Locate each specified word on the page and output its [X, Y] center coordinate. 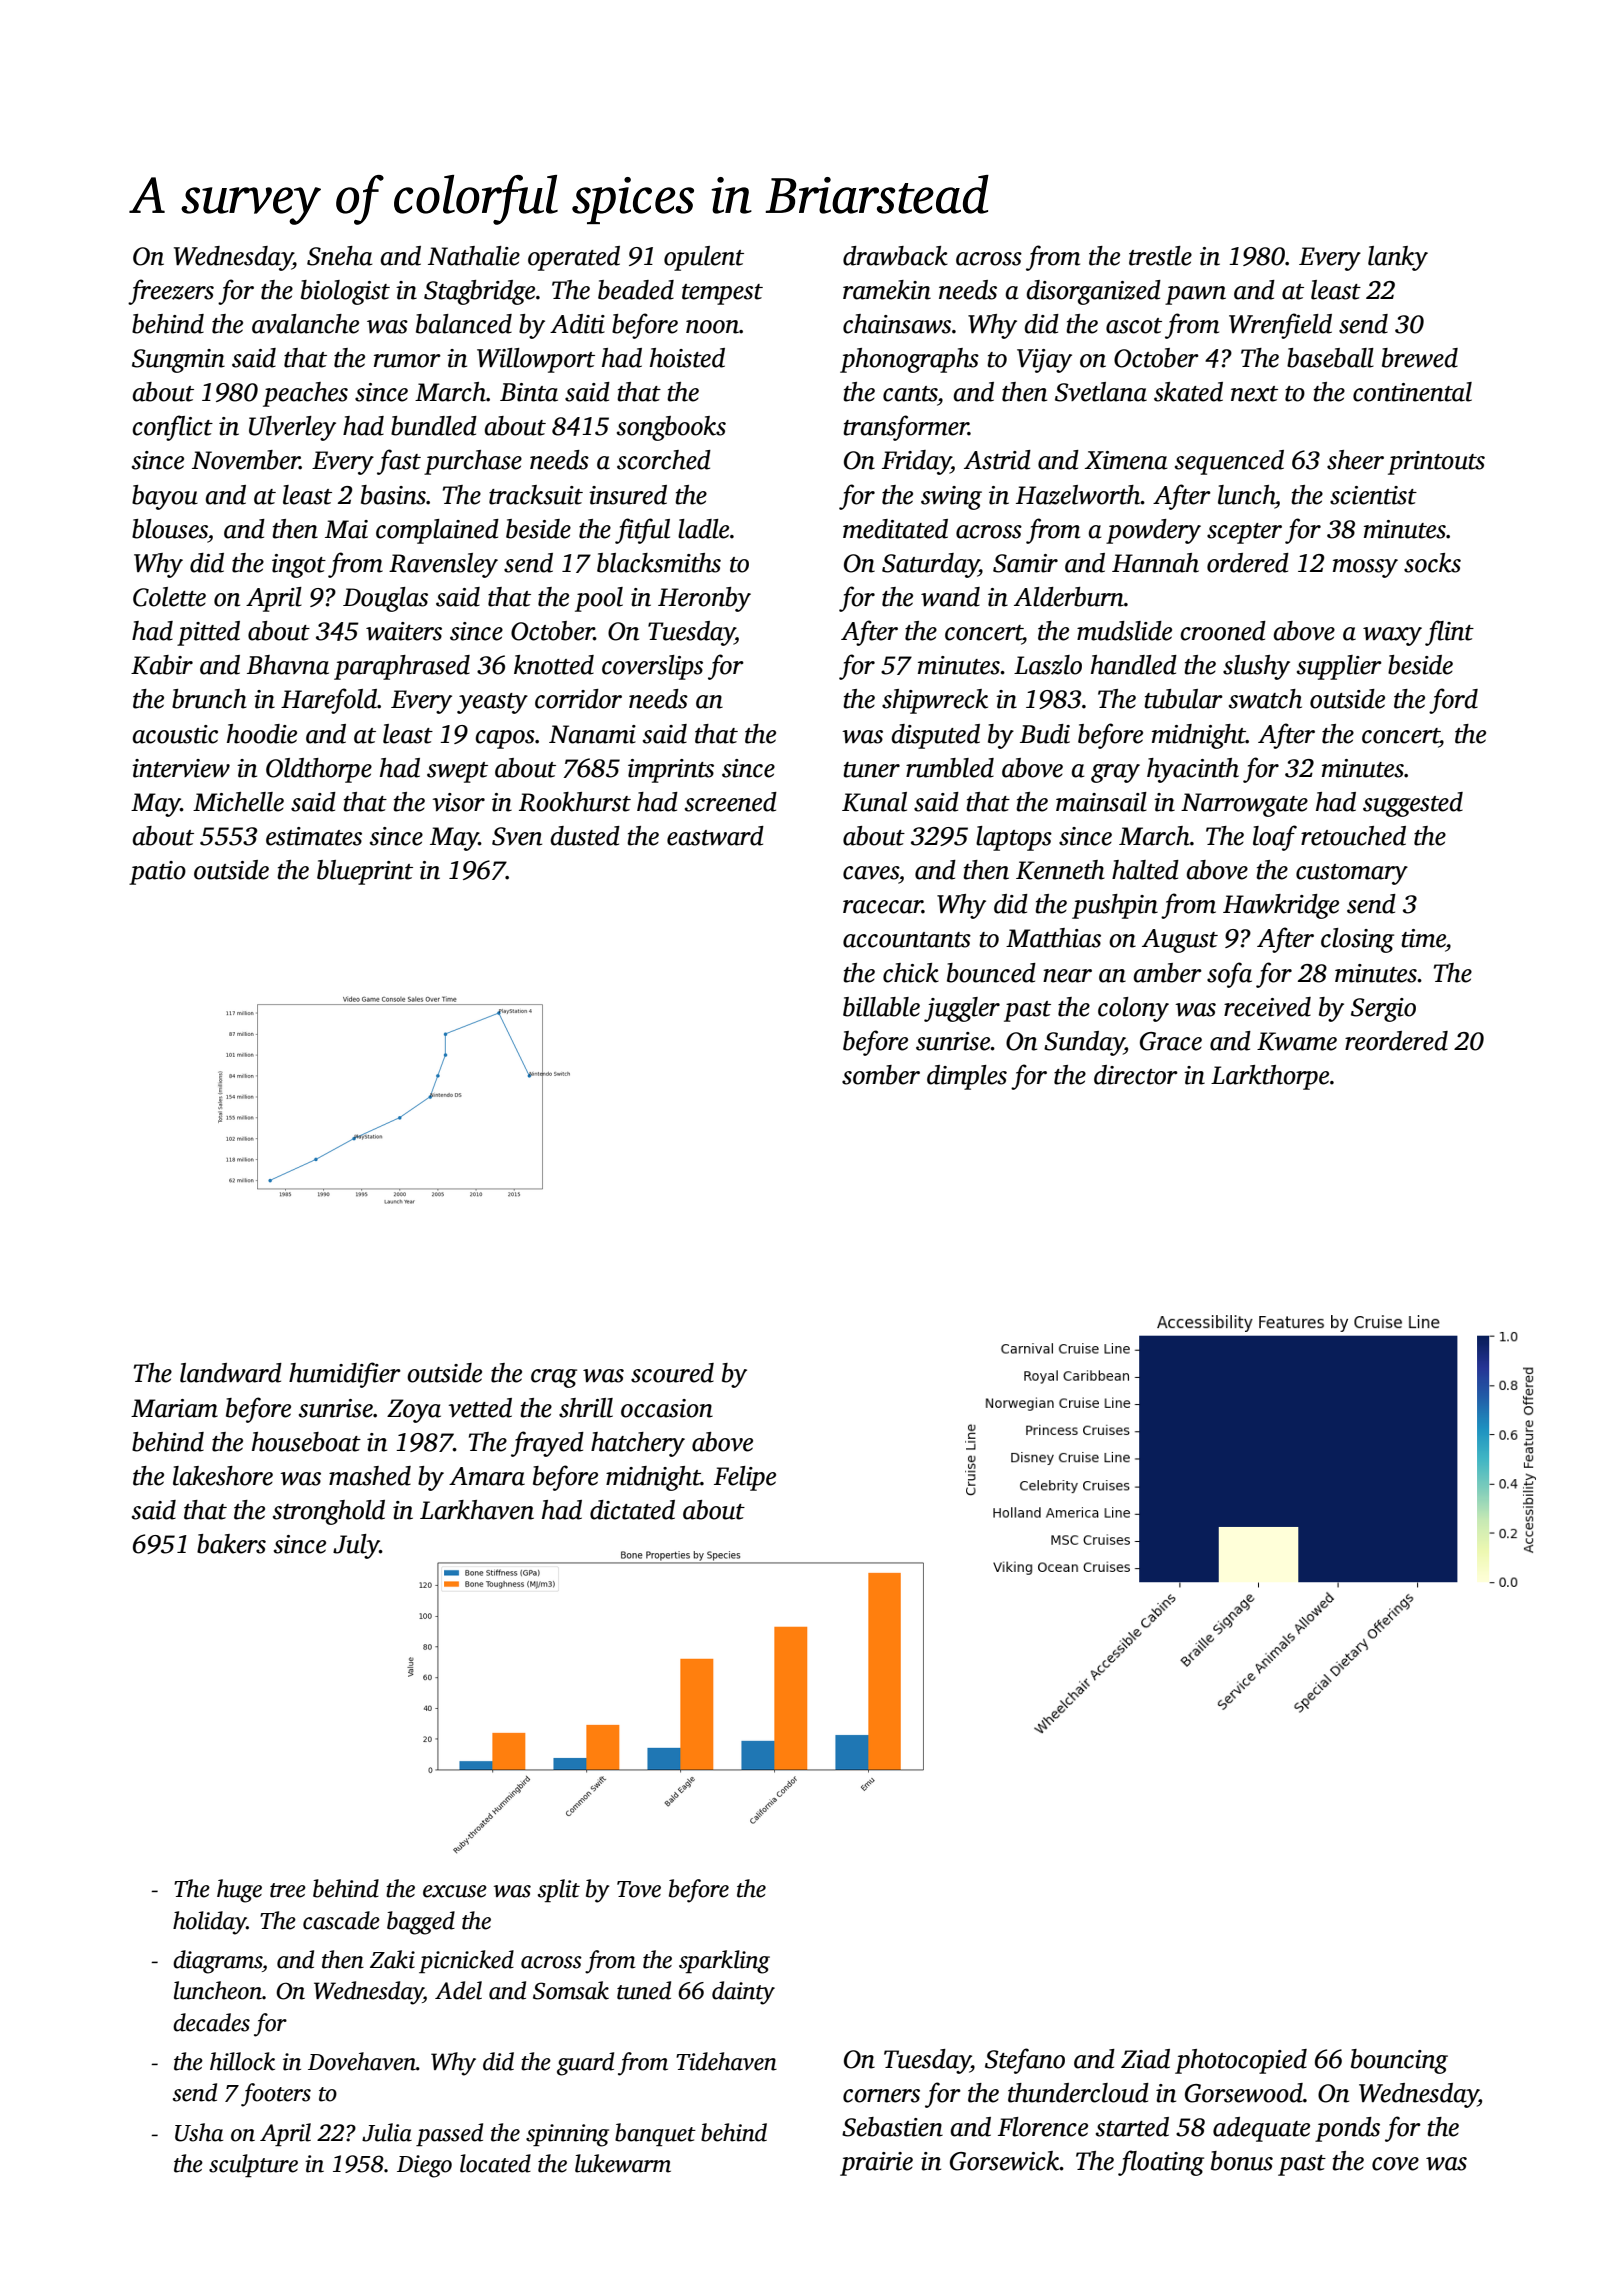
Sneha [340, 256]
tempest [722, 294]
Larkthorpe [1270, 1077]
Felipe [745, 1478]
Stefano [1025, 2061]
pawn [1195, 295]
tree [288, 1890]
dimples [967, 1077]
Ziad [1145, 2059]
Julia [387, 2132]
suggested [1413, 804]
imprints [671, 771]
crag [554, 1378]
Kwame [1297, 1041]
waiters [404, 631]
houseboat [306, 1442]
